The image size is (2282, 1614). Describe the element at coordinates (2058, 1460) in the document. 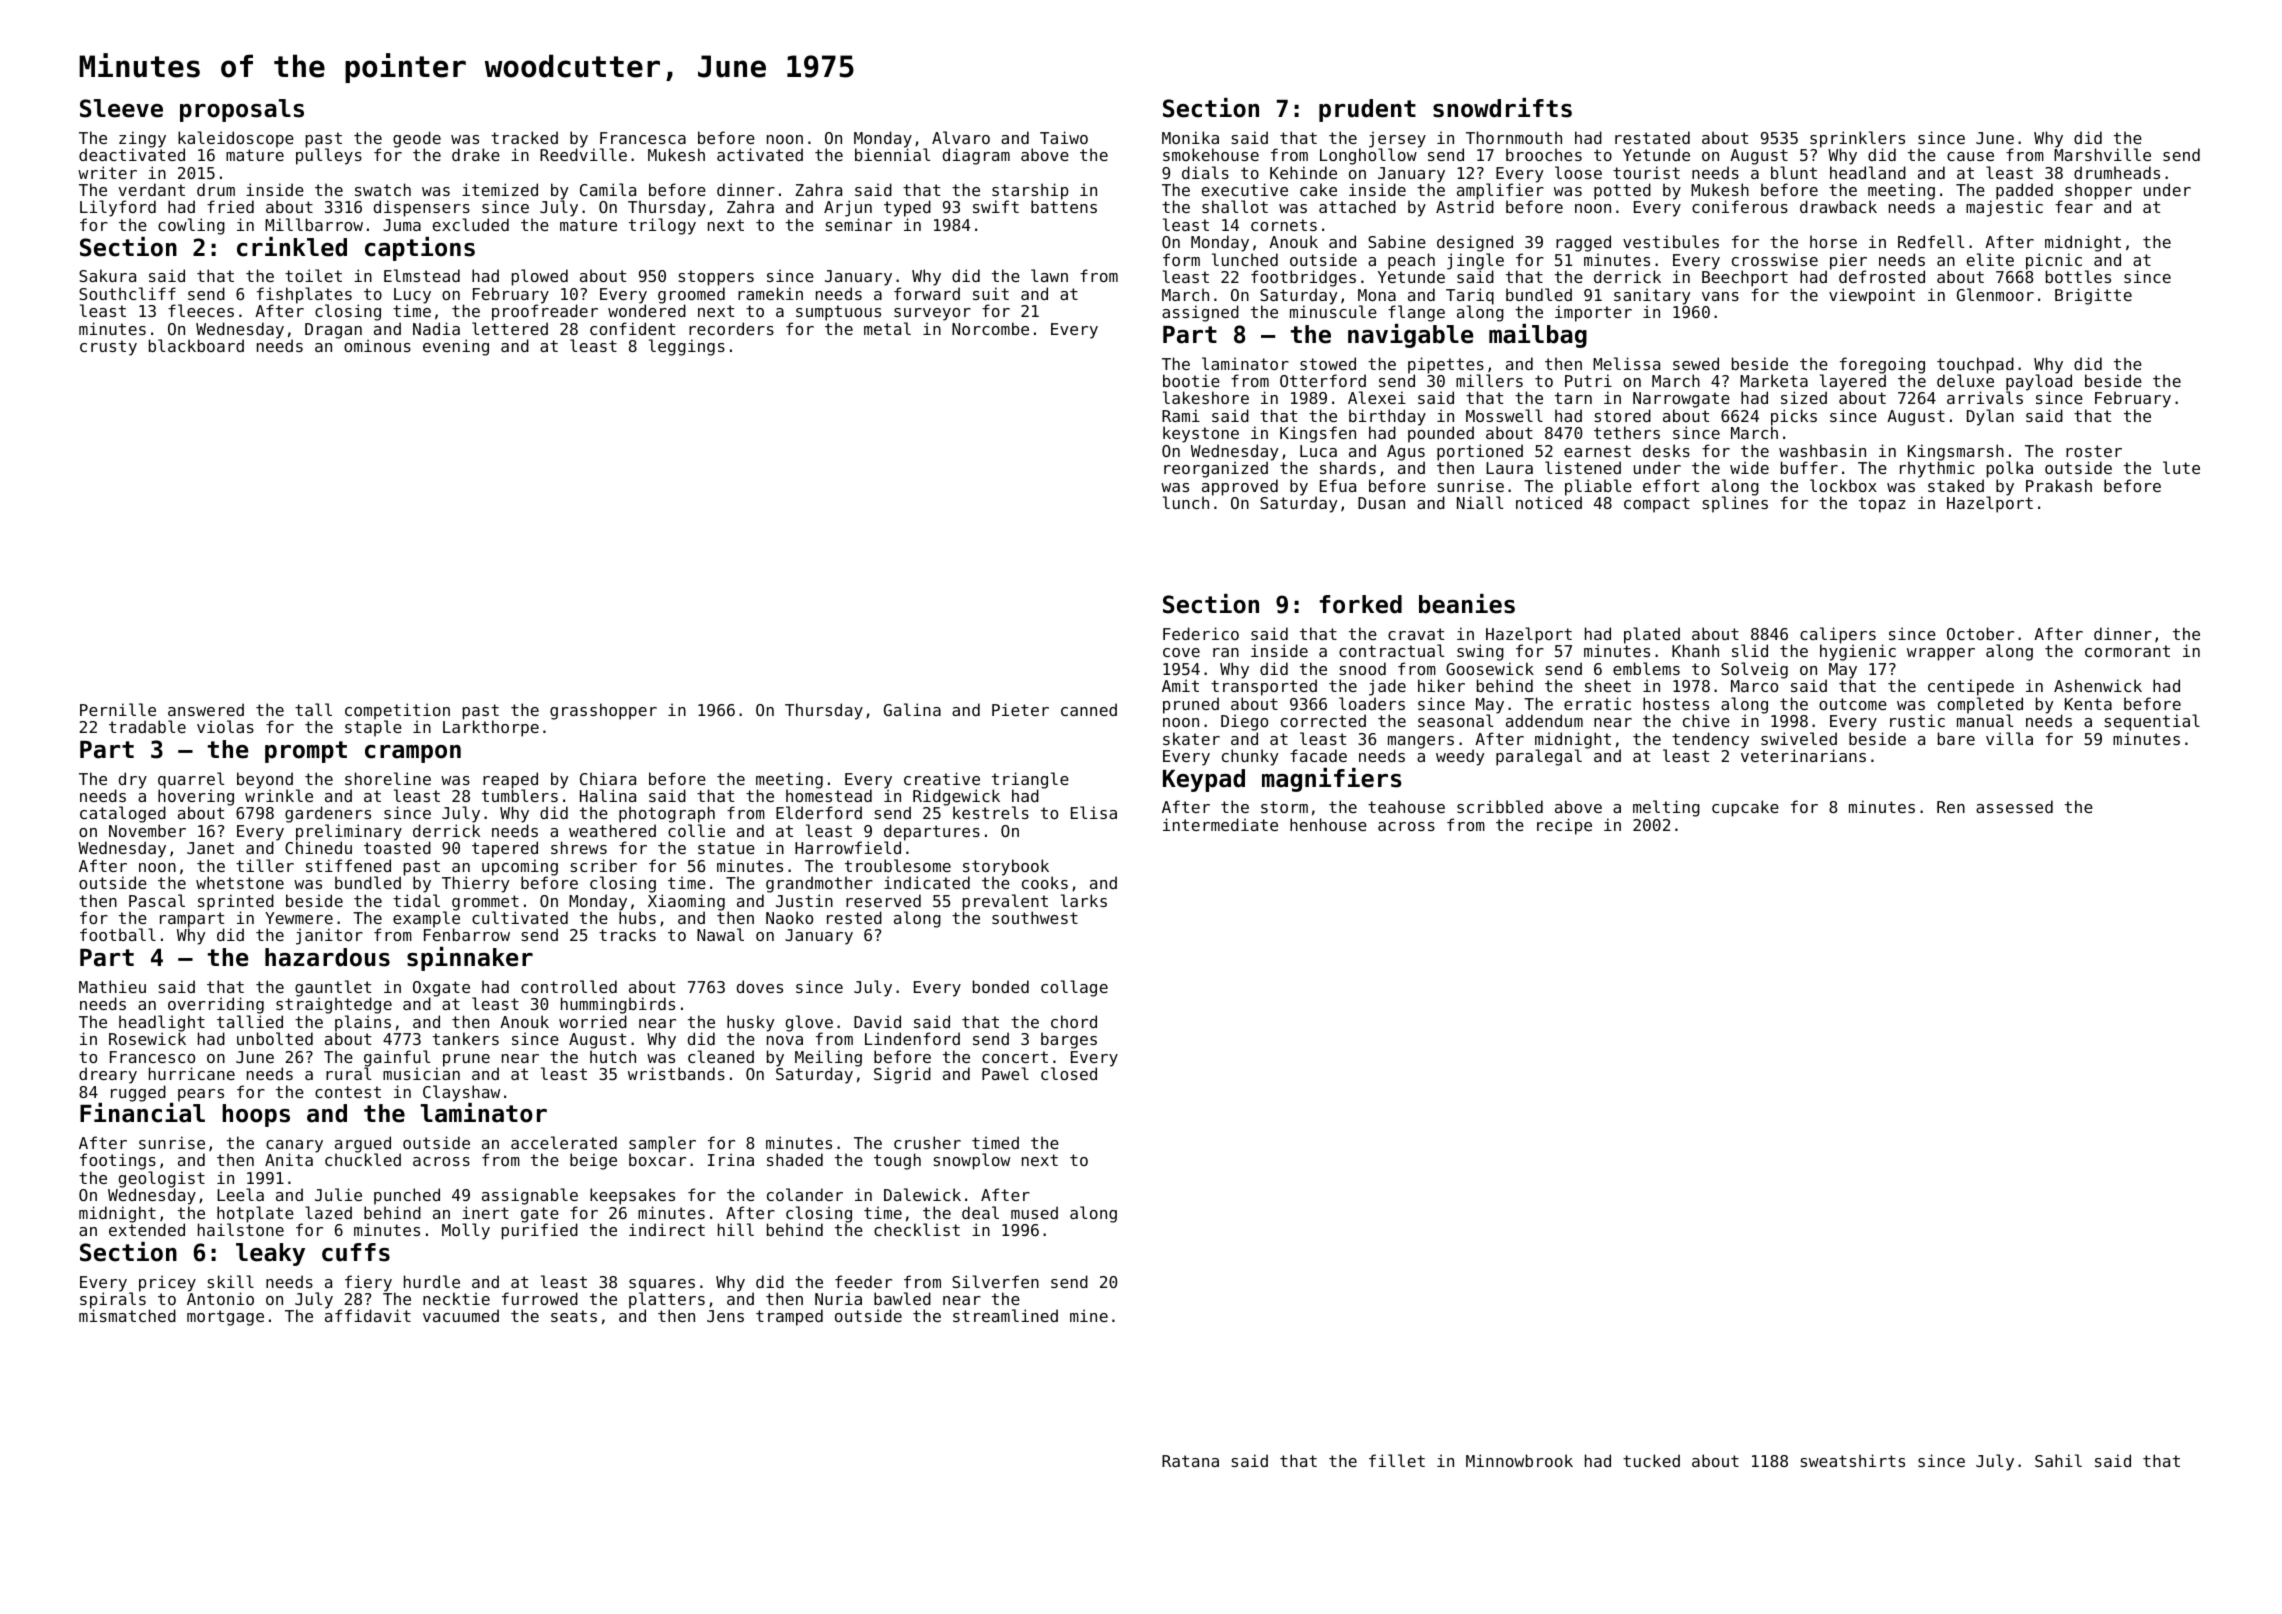

I see `Sahil` at that location.
